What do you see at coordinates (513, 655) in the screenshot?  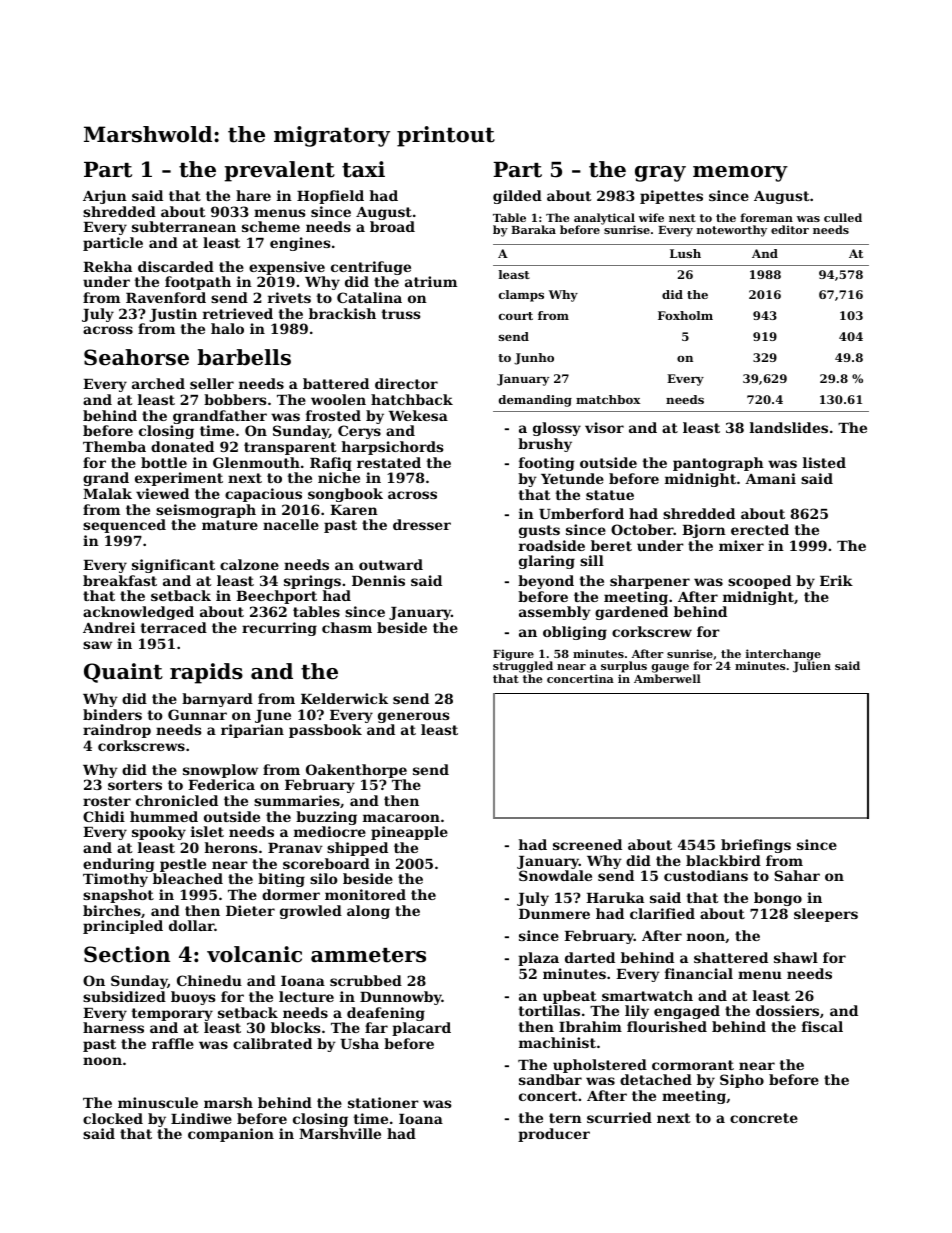 I see `Figure` at bounding box center [513, 655].
